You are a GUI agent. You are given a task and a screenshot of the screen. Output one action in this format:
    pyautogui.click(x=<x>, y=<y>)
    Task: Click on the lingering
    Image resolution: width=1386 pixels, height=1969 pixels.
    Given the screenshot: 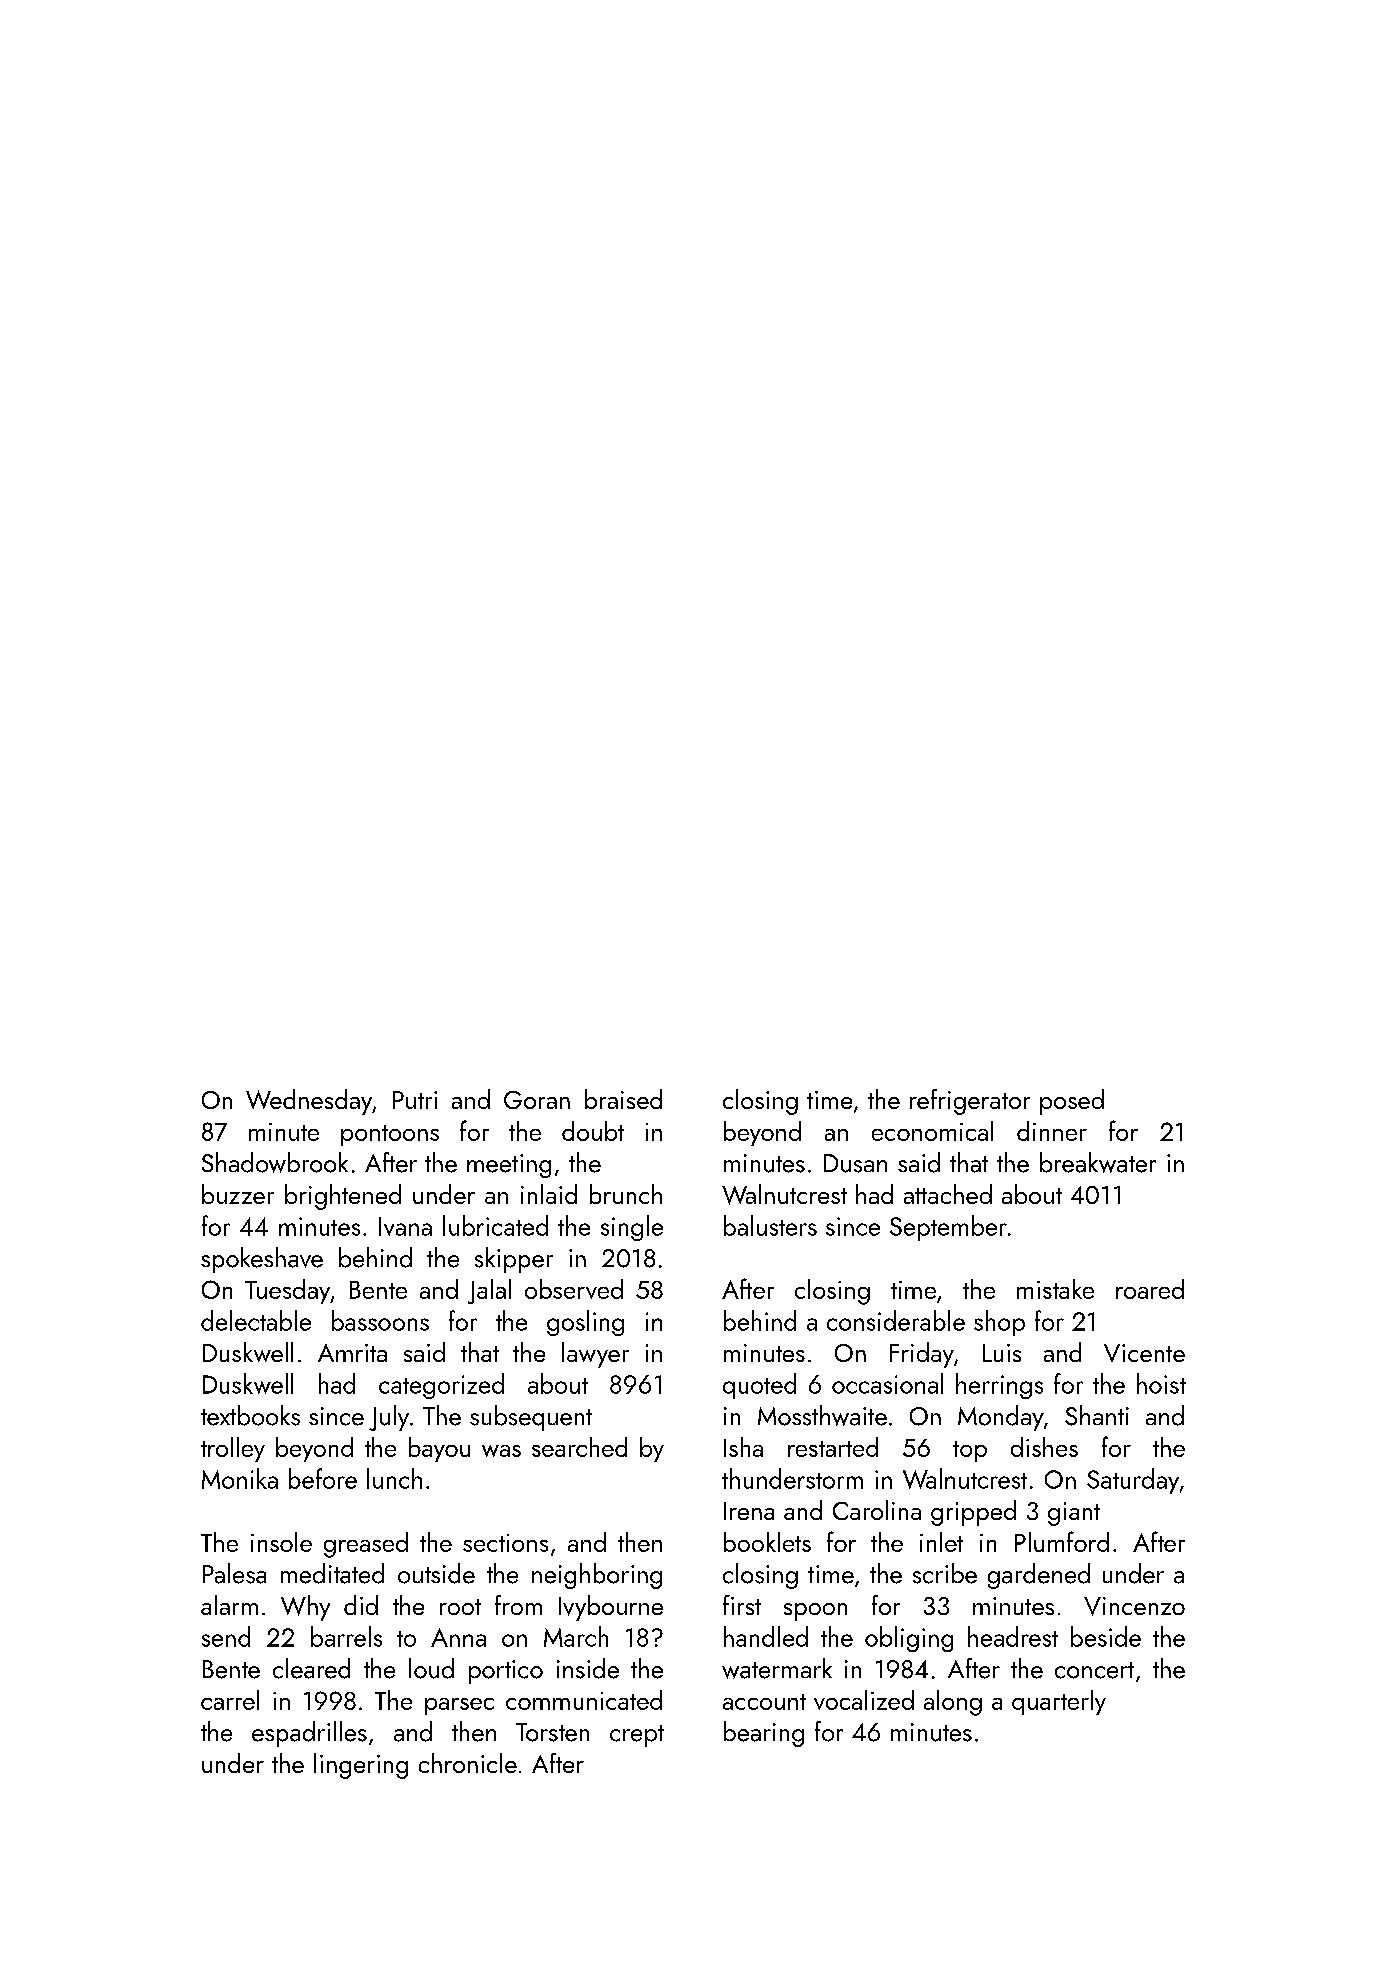 What is the action you would take?
    pyautogui.click(x=361, y=1766)
